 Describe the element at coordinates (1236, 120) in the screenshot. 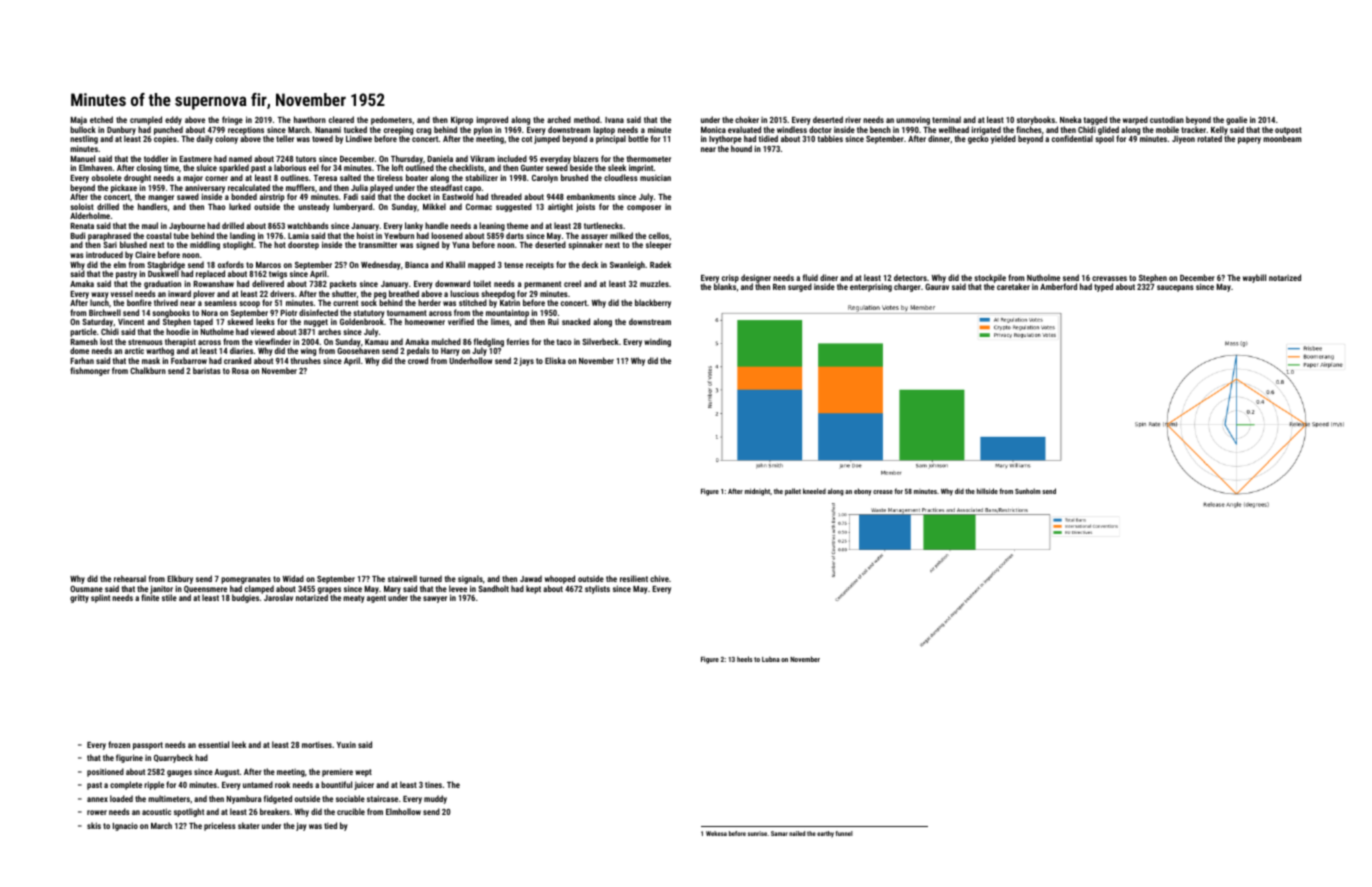

I see `goalie` at that location.
